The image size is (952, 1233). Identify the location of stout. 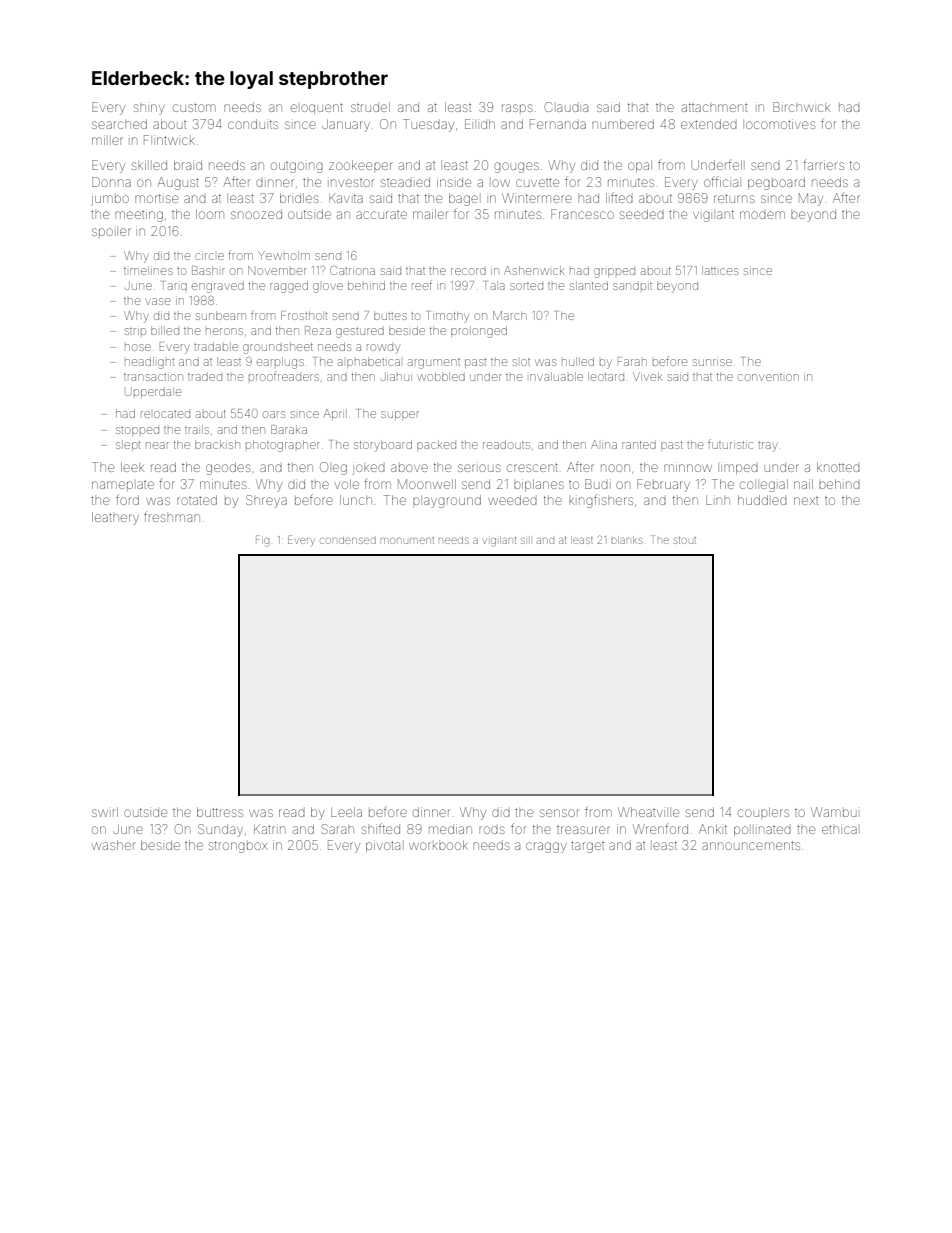
(685, 540).
